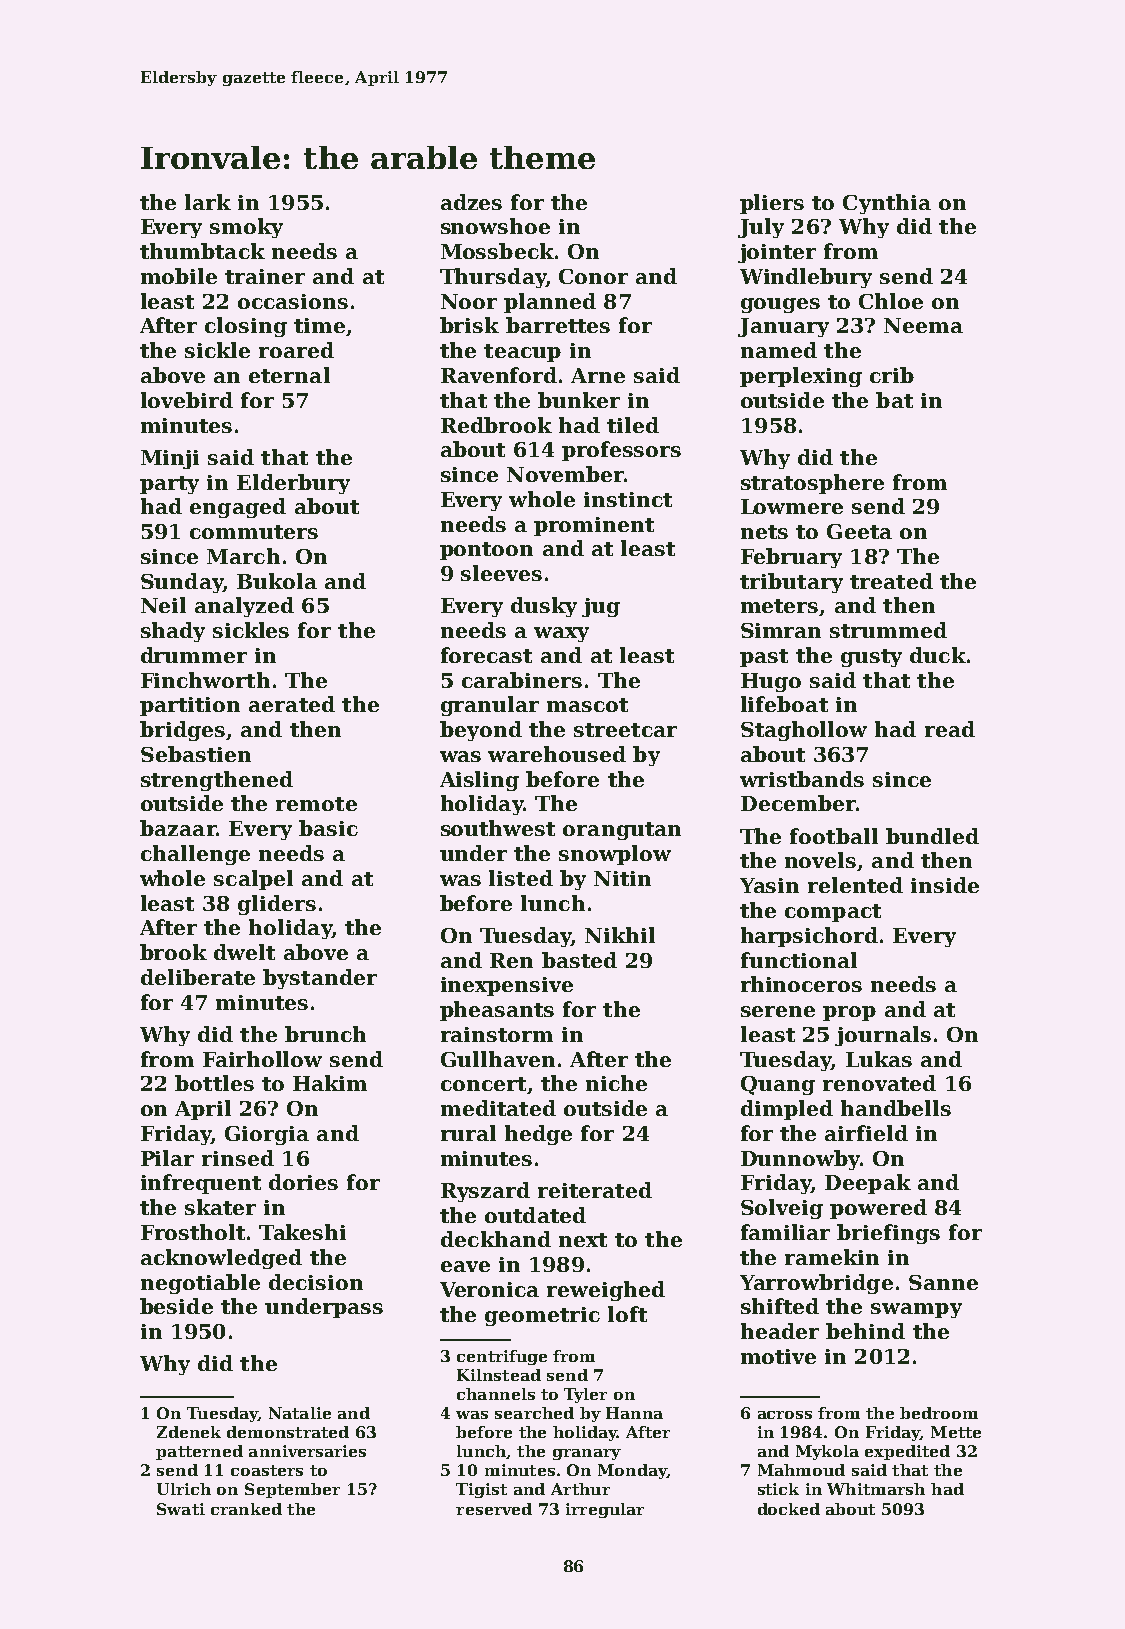  Describe the element at coordinates (471, 202) in the screenshot. I see `adzes` at that location.
